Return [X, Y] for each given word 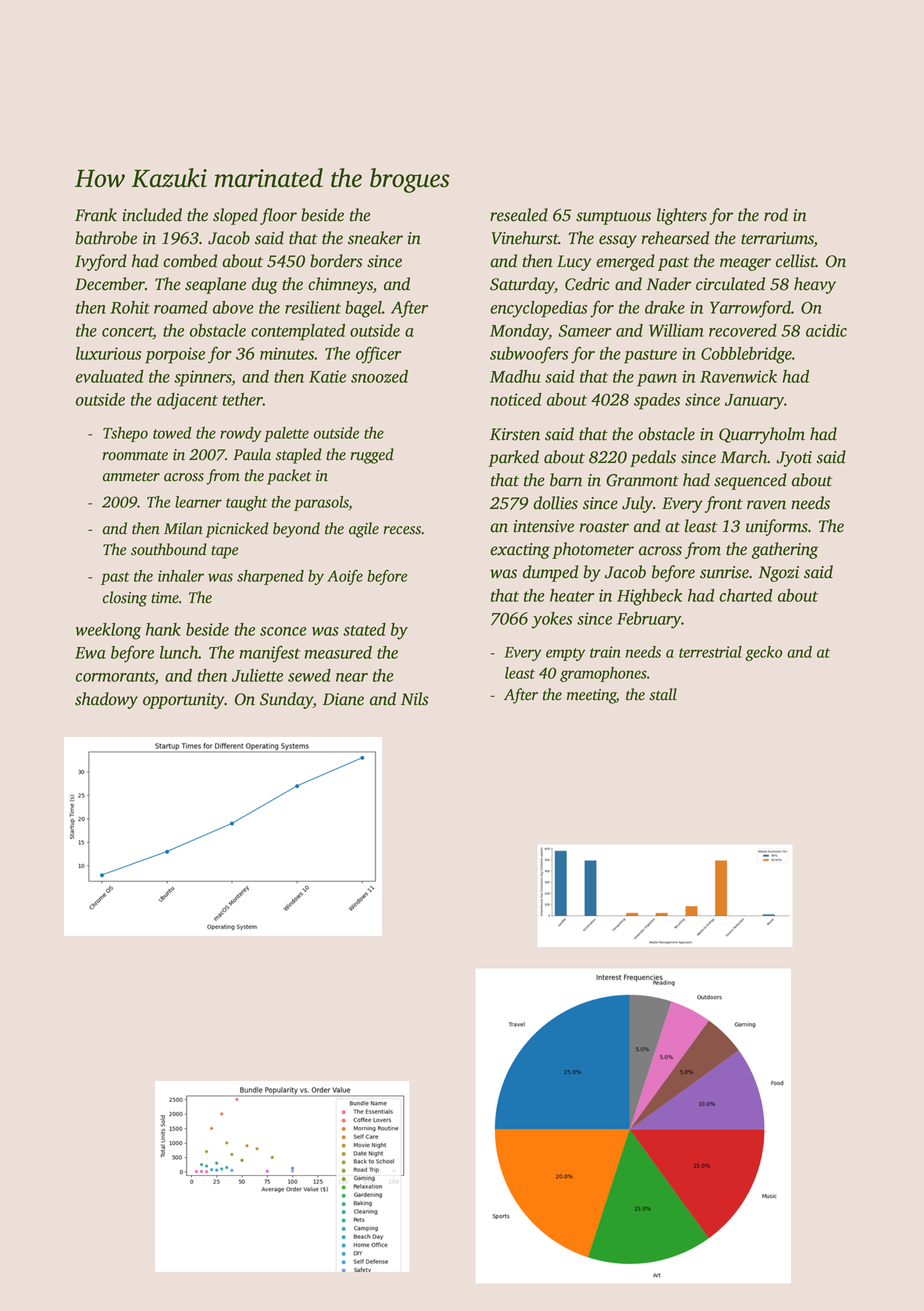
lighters [682, 216]
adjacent [187, 401]
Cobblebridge [746, 355]
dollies [555, 503]
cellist [796, 261]
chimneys [340, 285]
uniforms [777, 527]
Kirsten [515, 434]
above [233, 307]
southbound [169, 549]
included [152, 215]
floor [278, 216]
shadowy [106, 700]
